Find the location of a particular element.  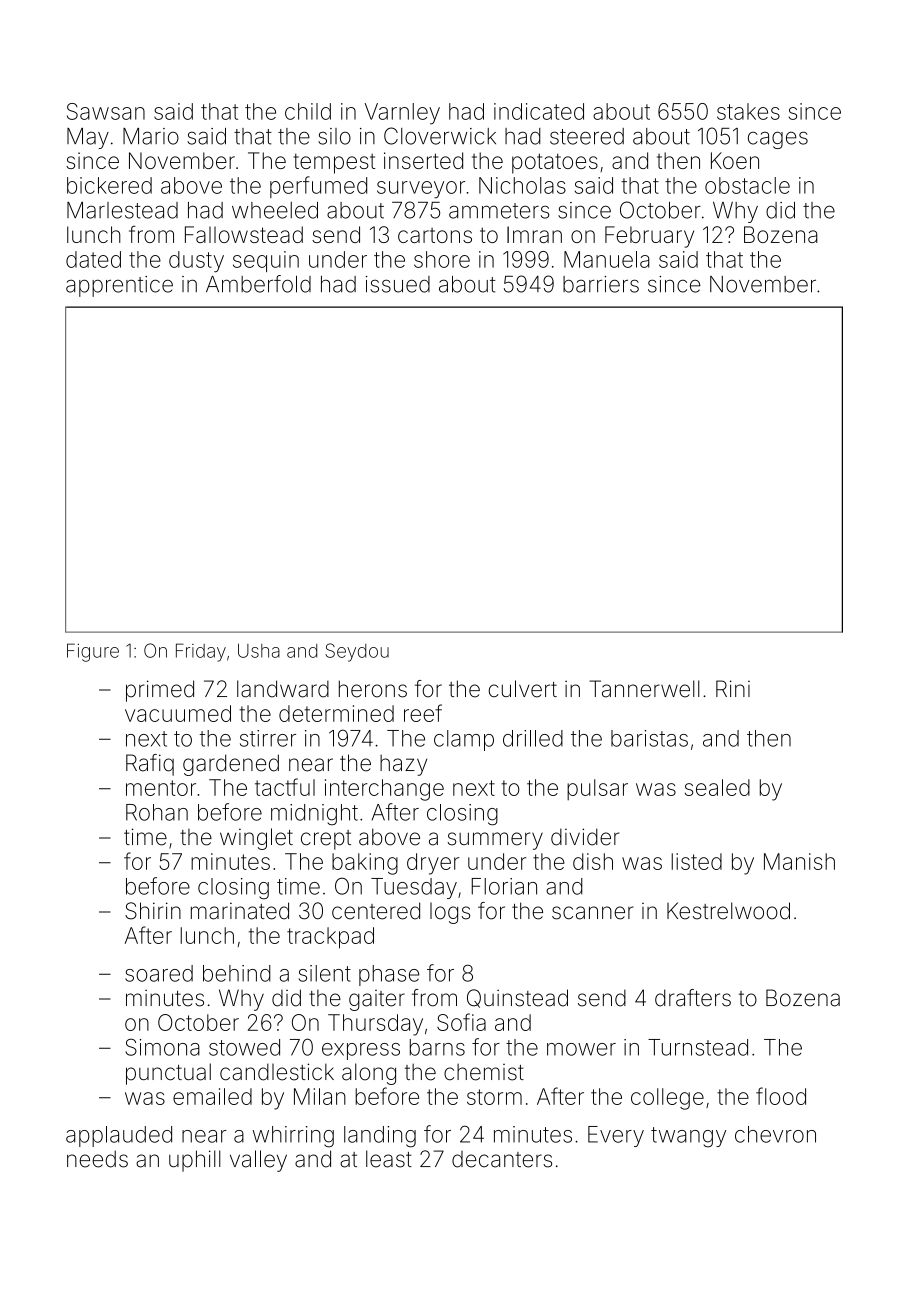

child is located at coordinates (308, 111).
